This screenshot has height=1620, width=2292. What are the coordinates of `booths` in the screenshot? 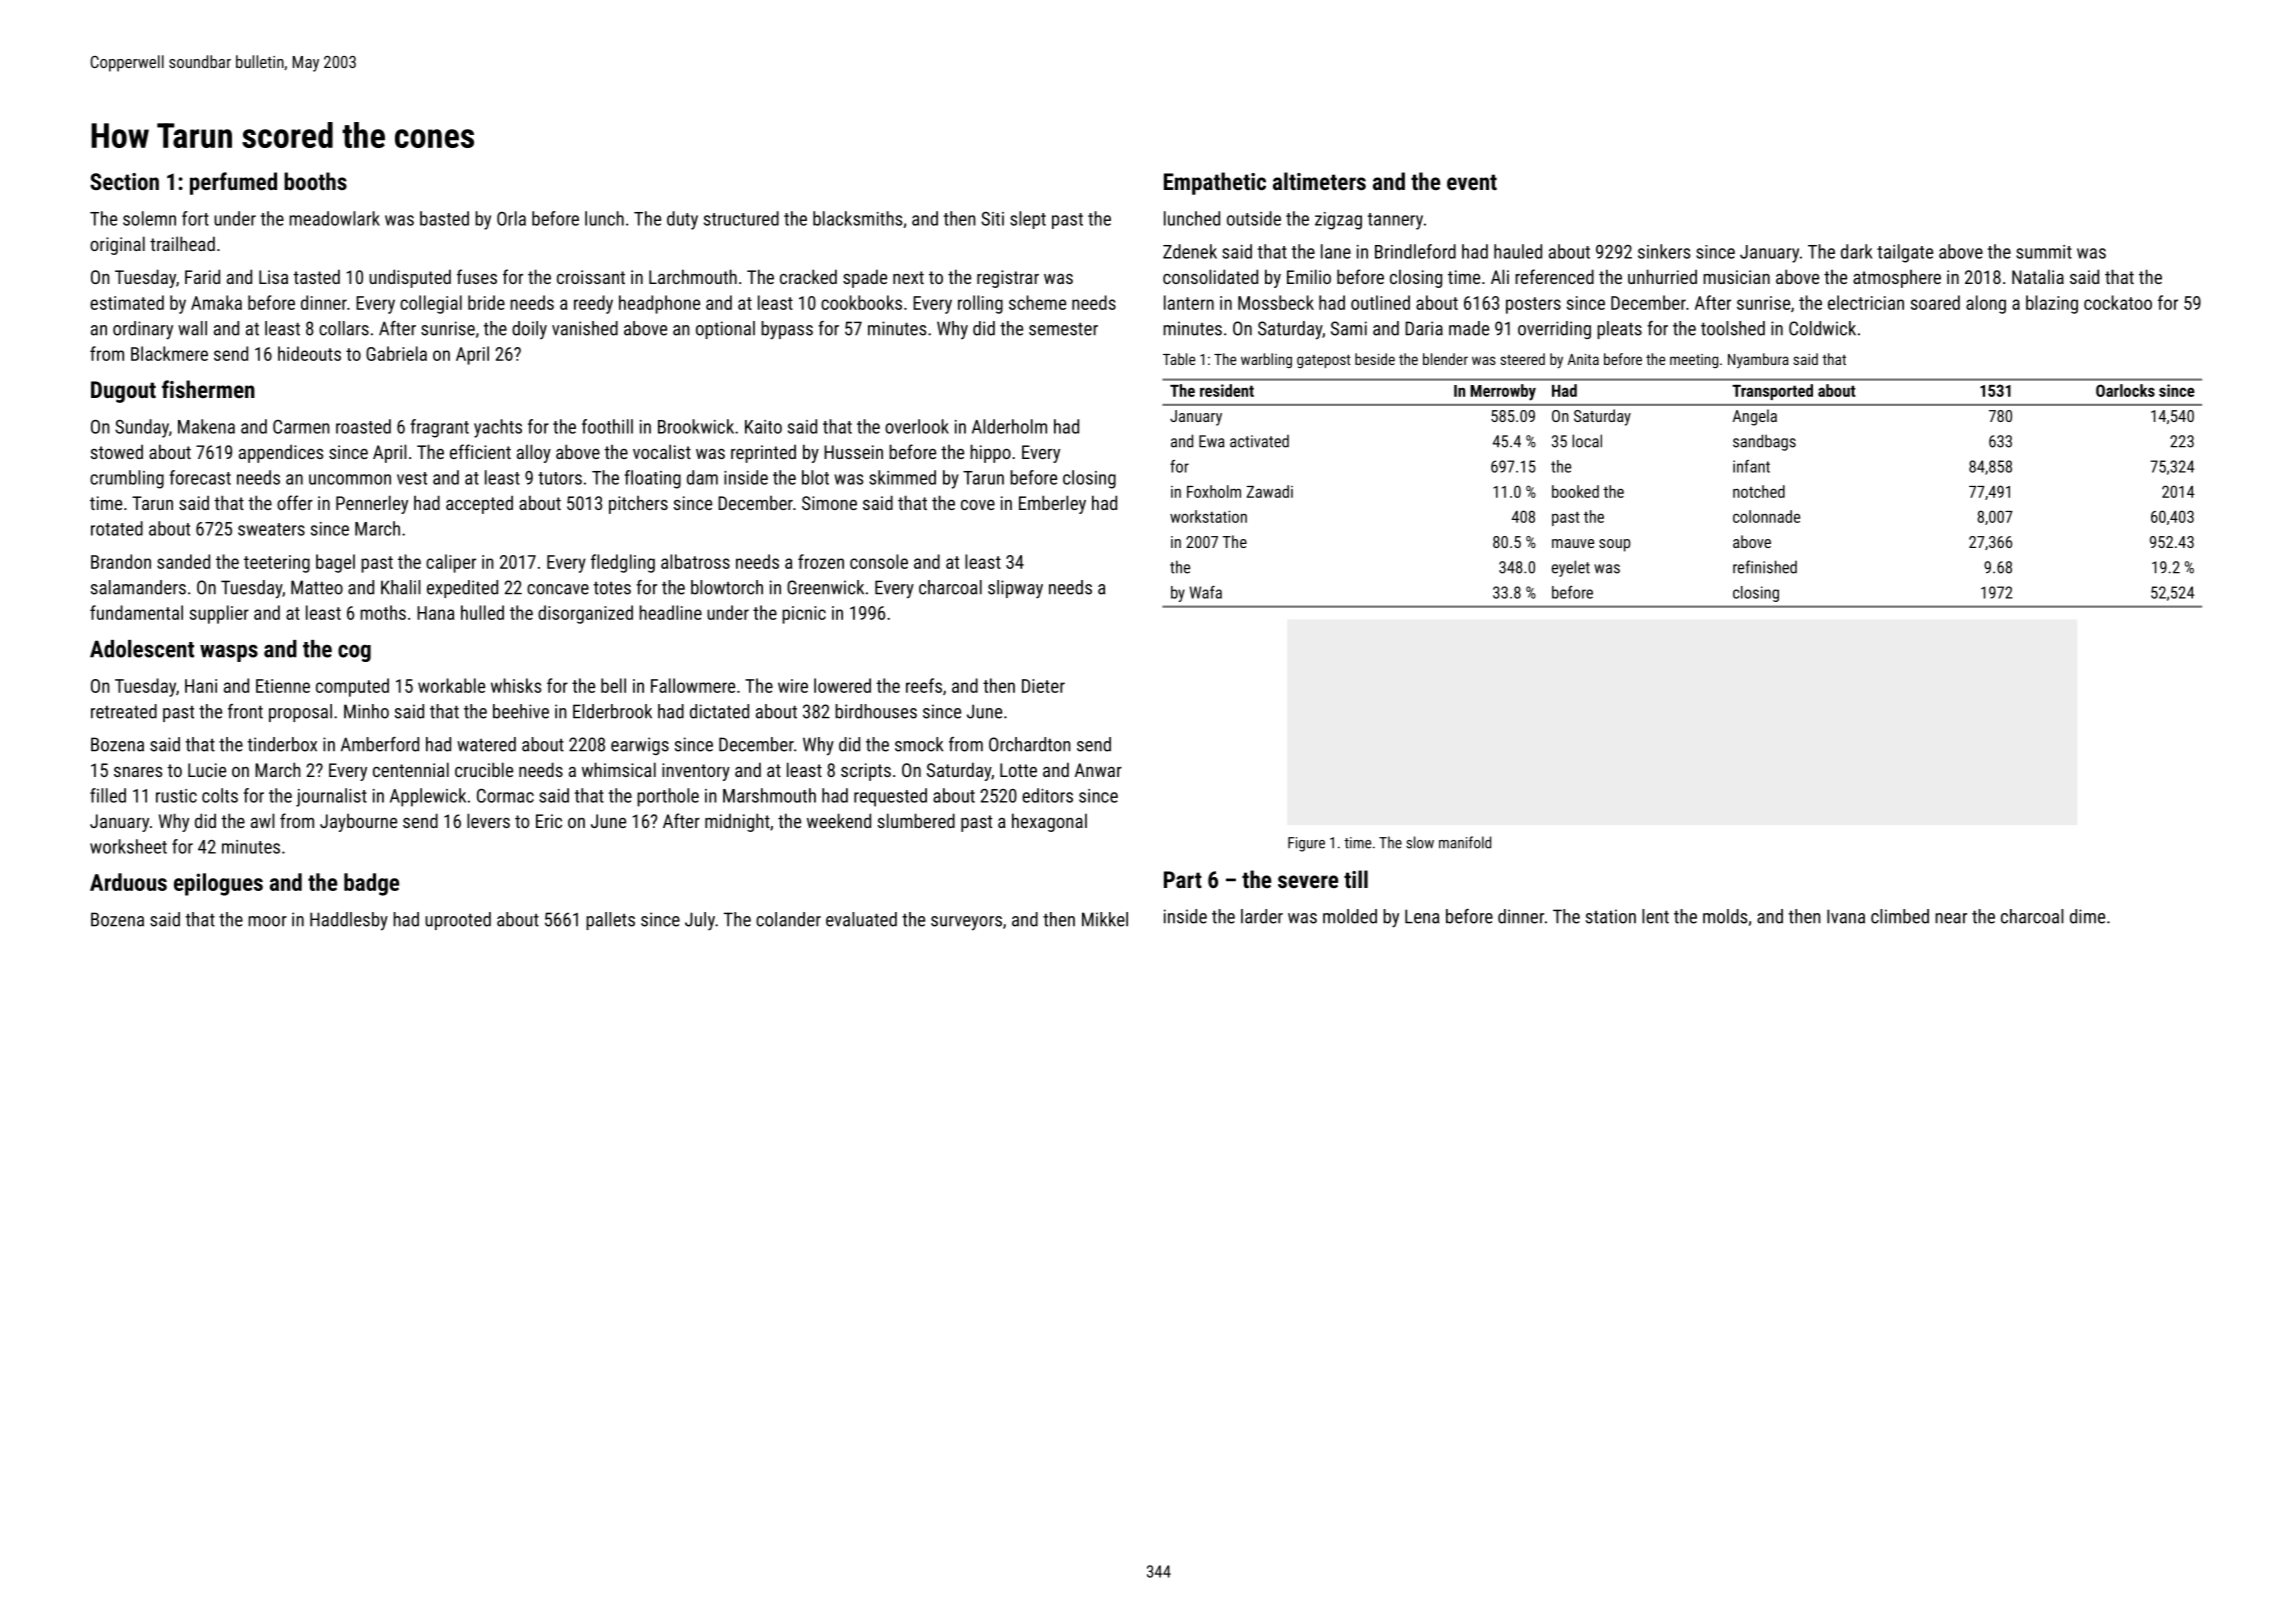 It's located at (315, 181).
